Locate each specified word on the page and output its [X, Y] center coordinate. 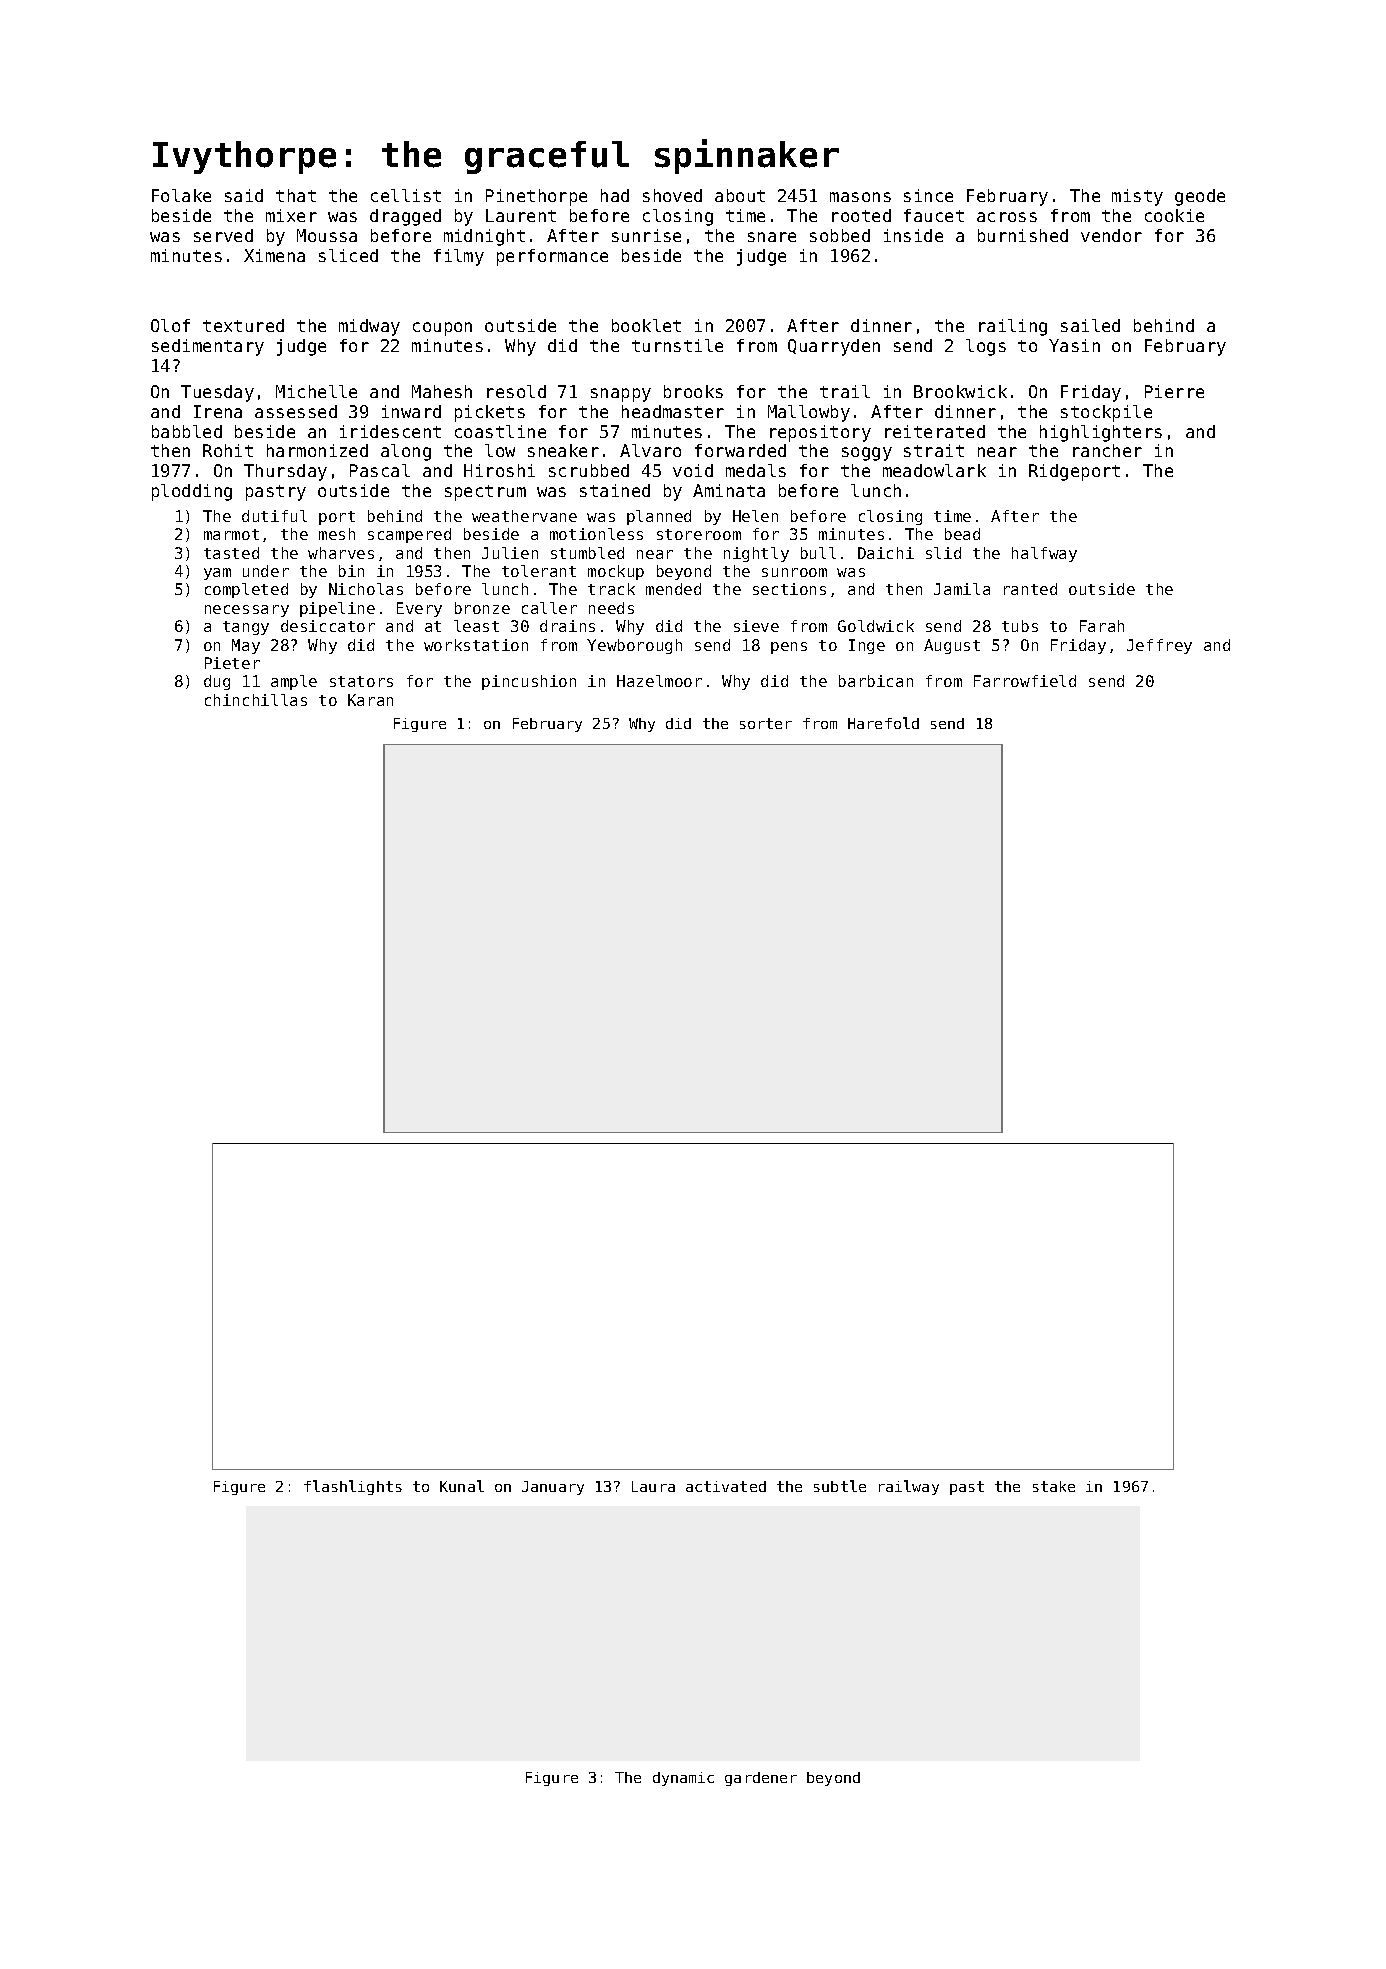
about [740, 195]
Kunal [462, 1486]
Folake [181, 195]
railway [909, 1487]
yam [217, 574]
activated [726, 1486]
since [928, 195]
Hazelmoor [659, 681]
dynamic [683, 1779]
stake [1054, 1486]
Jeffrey [1159, 646]
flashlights [353, 1487]
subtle [840, 1486]
